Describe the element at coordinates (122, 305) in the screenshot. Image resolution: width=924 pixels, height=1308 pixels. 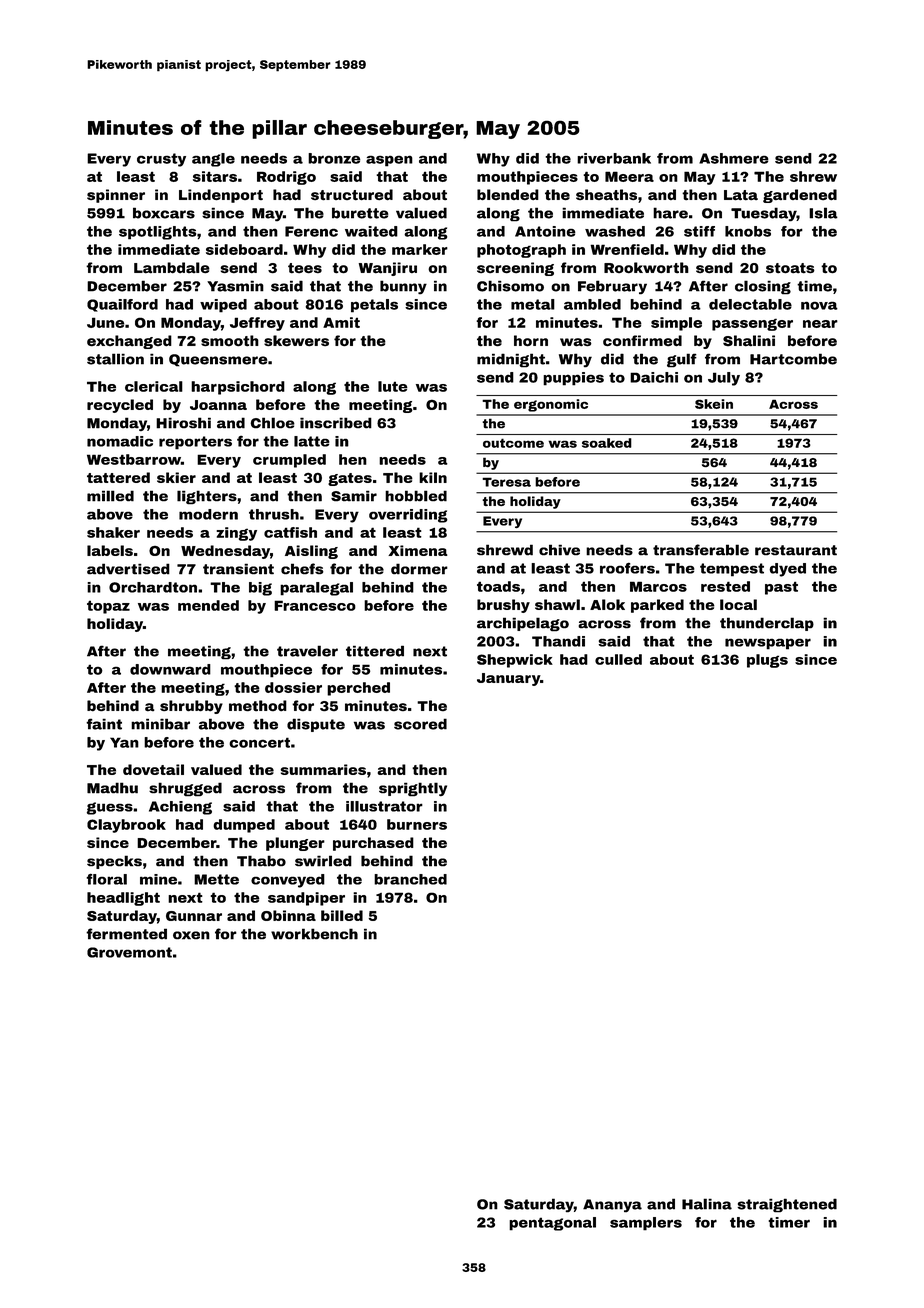
I see `Quailford` at that location.
